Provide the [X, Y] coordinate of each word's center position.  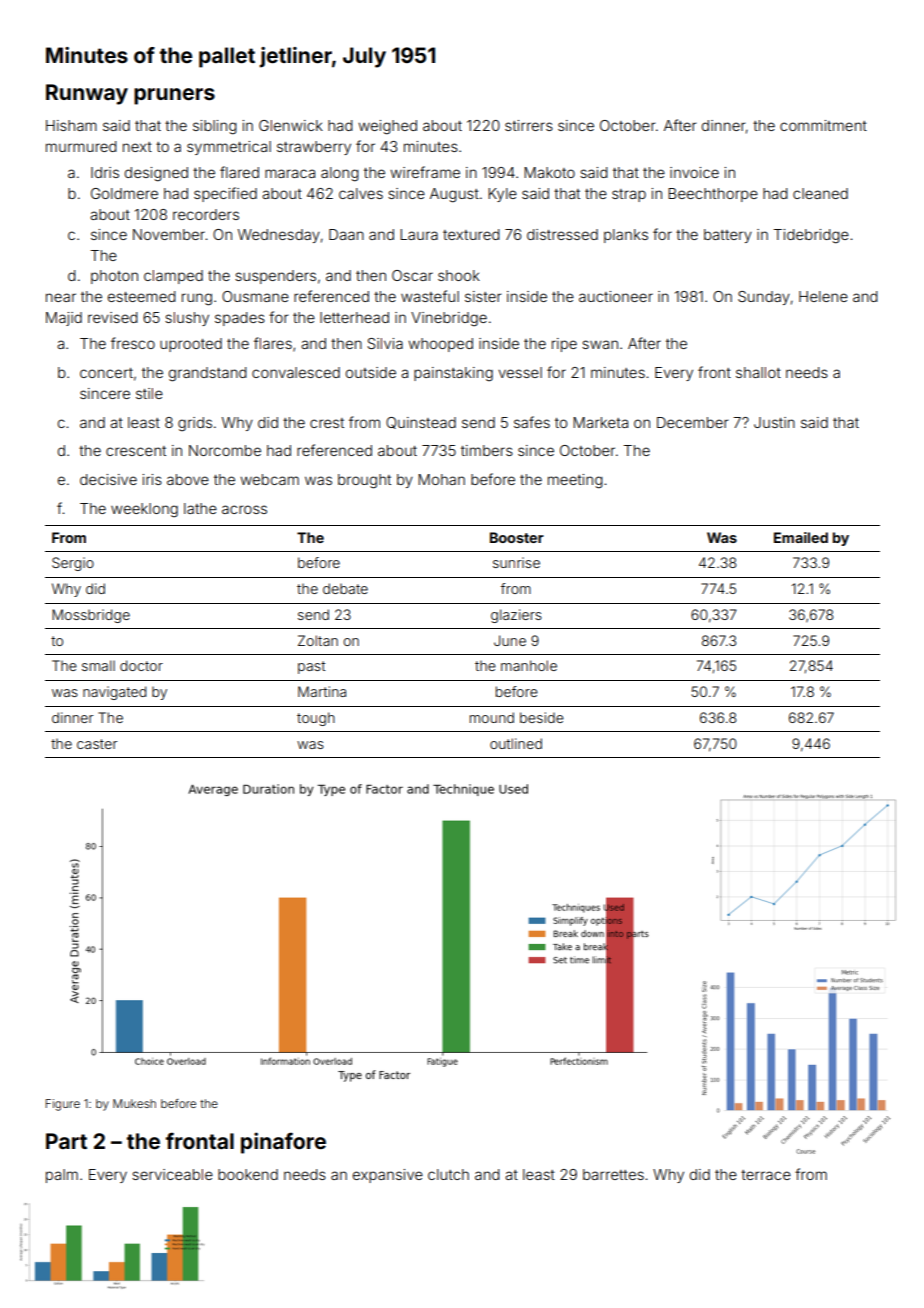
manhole [529, 665]
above [188, 479]
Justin [774, 422]
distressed [562, 234]
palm [62, 1176]
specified [225, 194]
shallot [758, 372]
